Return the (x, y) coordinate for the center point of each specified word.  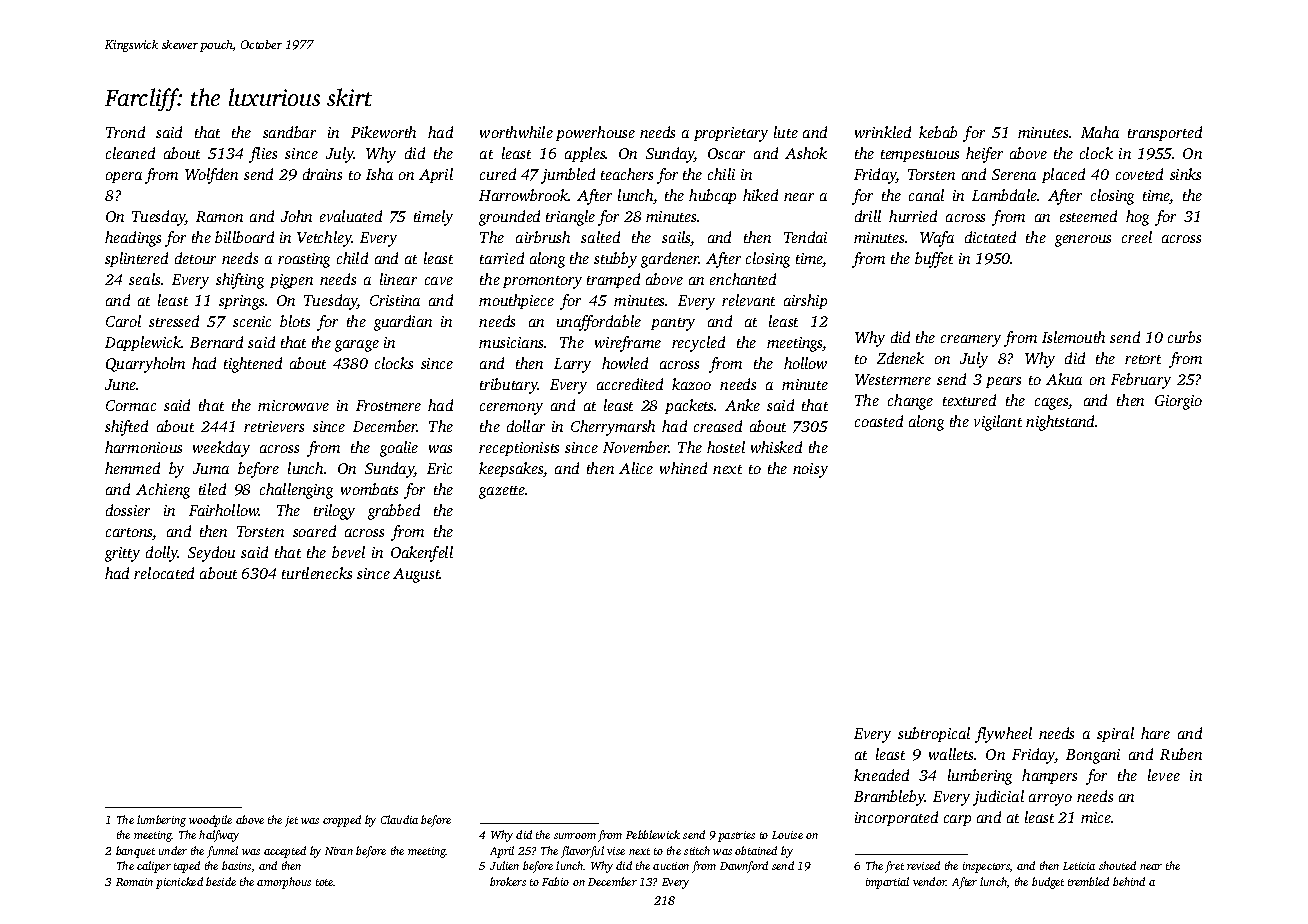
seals (144, 279)
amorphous (284, 883)
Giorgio (1178, 402)
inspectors (986, 867)
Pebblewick (653, 834)
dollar (526, 426)
